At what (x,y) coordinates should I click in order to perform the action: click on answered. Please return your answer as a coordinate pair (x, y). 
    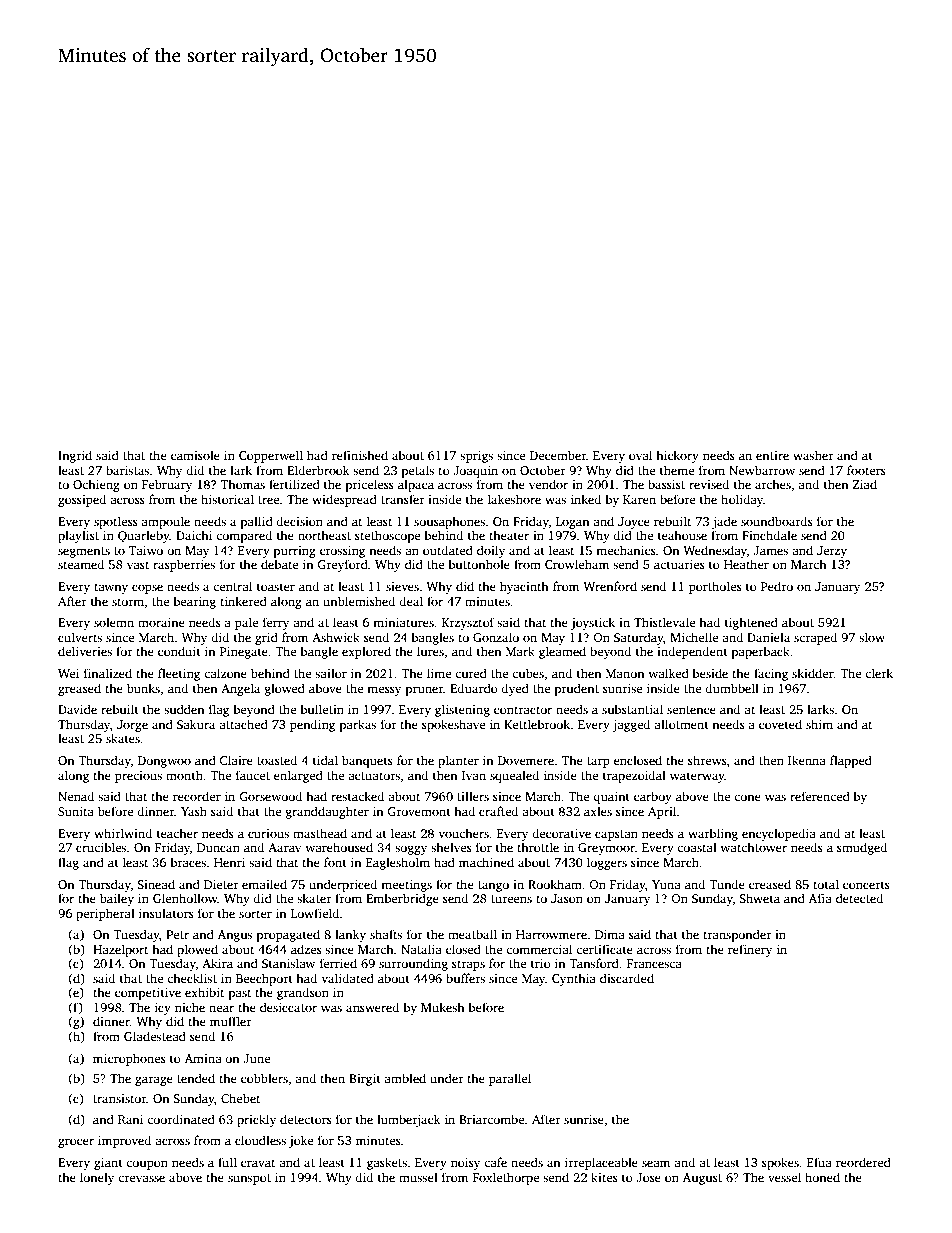
    Looking at the image, I should click on (372, 1007).
